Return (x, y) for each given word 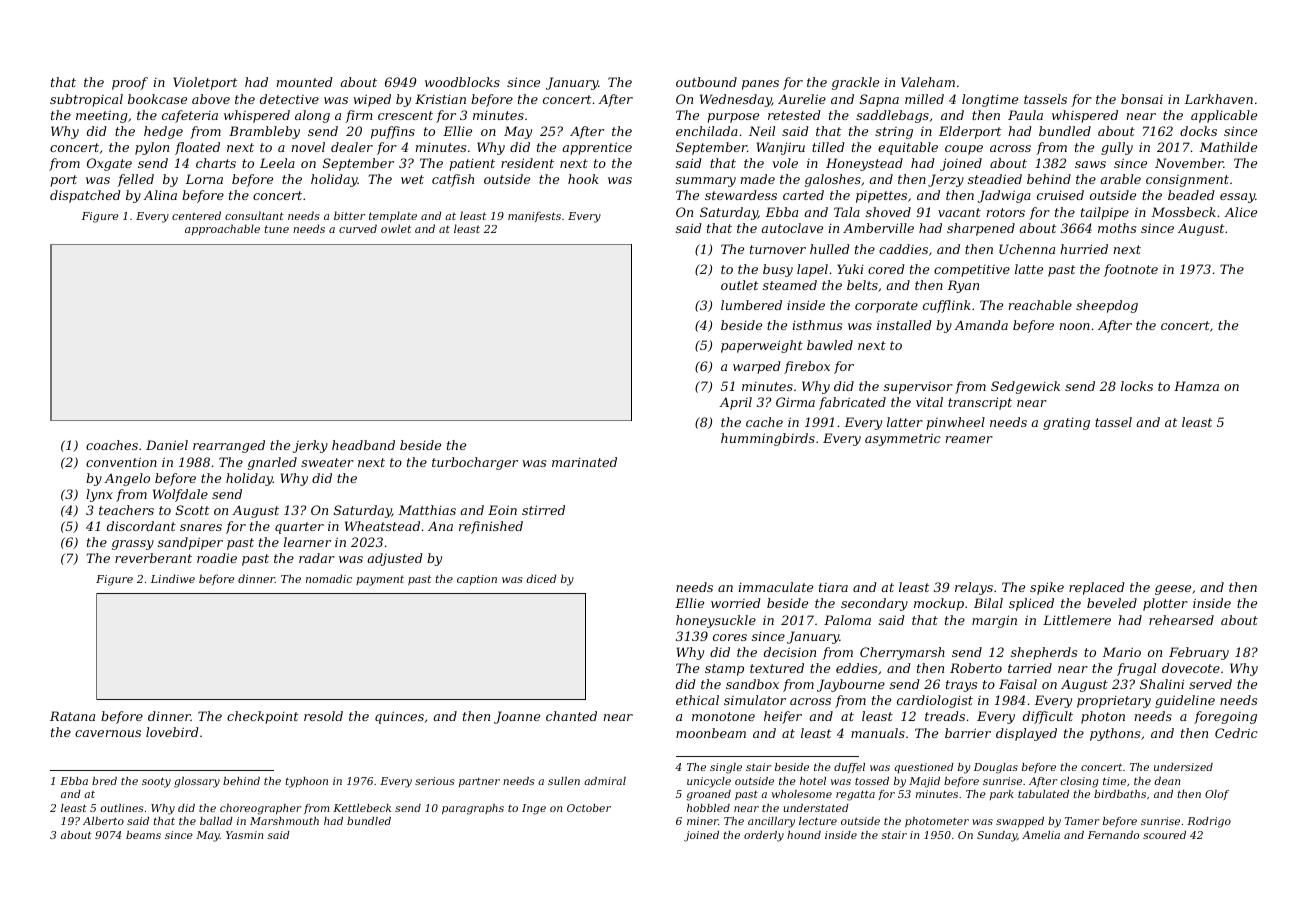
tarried (1030, 668)
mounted (305, 82)
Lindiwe (173, 578)
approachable (222, 229)
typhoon (307, 782)
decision (790, 652)
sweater (327, 462)
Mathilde (1228, 147)
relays (974, 588)
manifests (534, 216)
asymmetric (903, 439)
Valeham (928, 82)
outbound (706, 82)
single (726, 768)
